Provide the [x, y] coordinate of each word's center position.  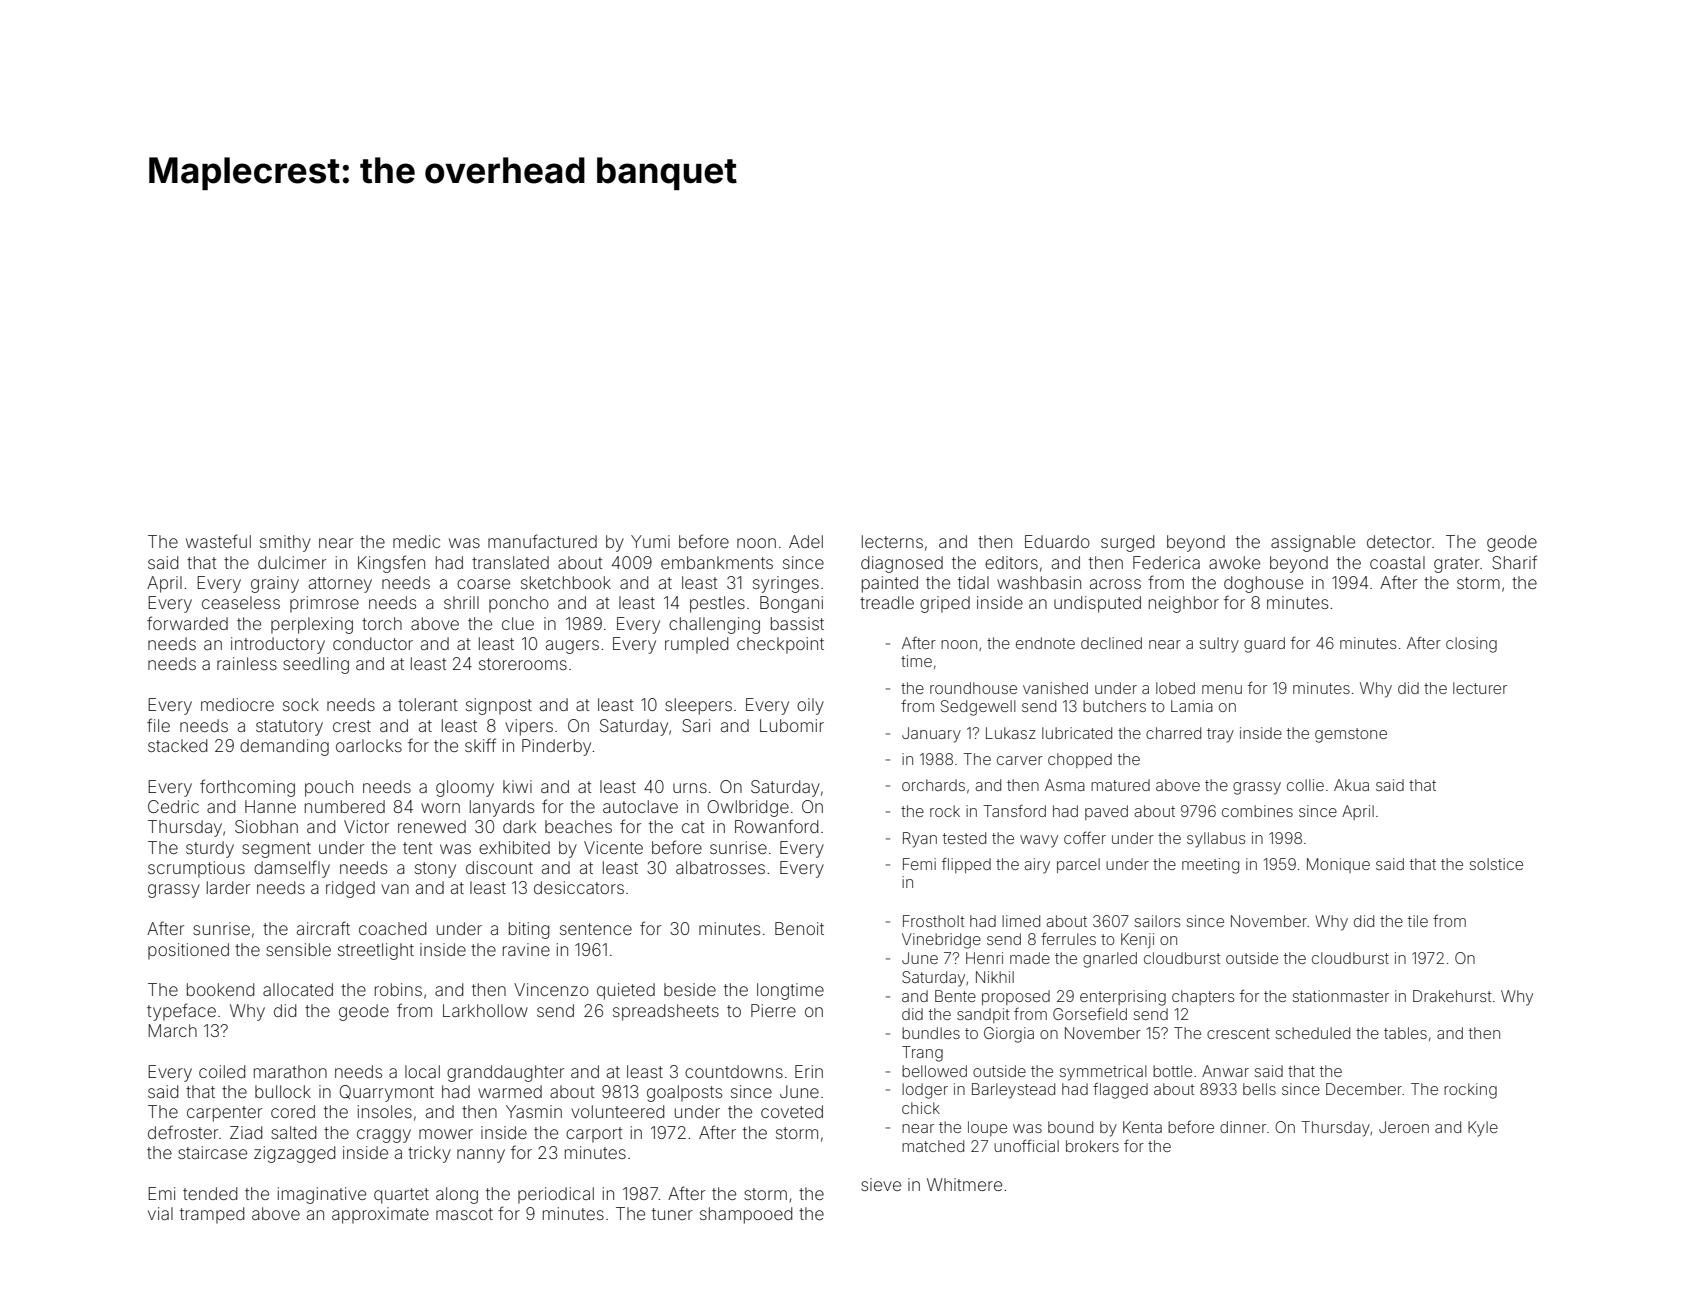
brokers [1092, 1146]
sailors [1157, 921]
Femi [919, 864]
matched [933, 1146]
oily [810, 706]
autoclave [640, 806]
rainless [247, 663]
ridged [350, 889]
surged [1127, 543]
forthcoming [247, 788]
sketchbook [566, 582]
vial [160, 1213]
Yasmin [534, 1111]
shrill [461, 602]
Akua [1351, 785]
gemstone [1351, 735]
